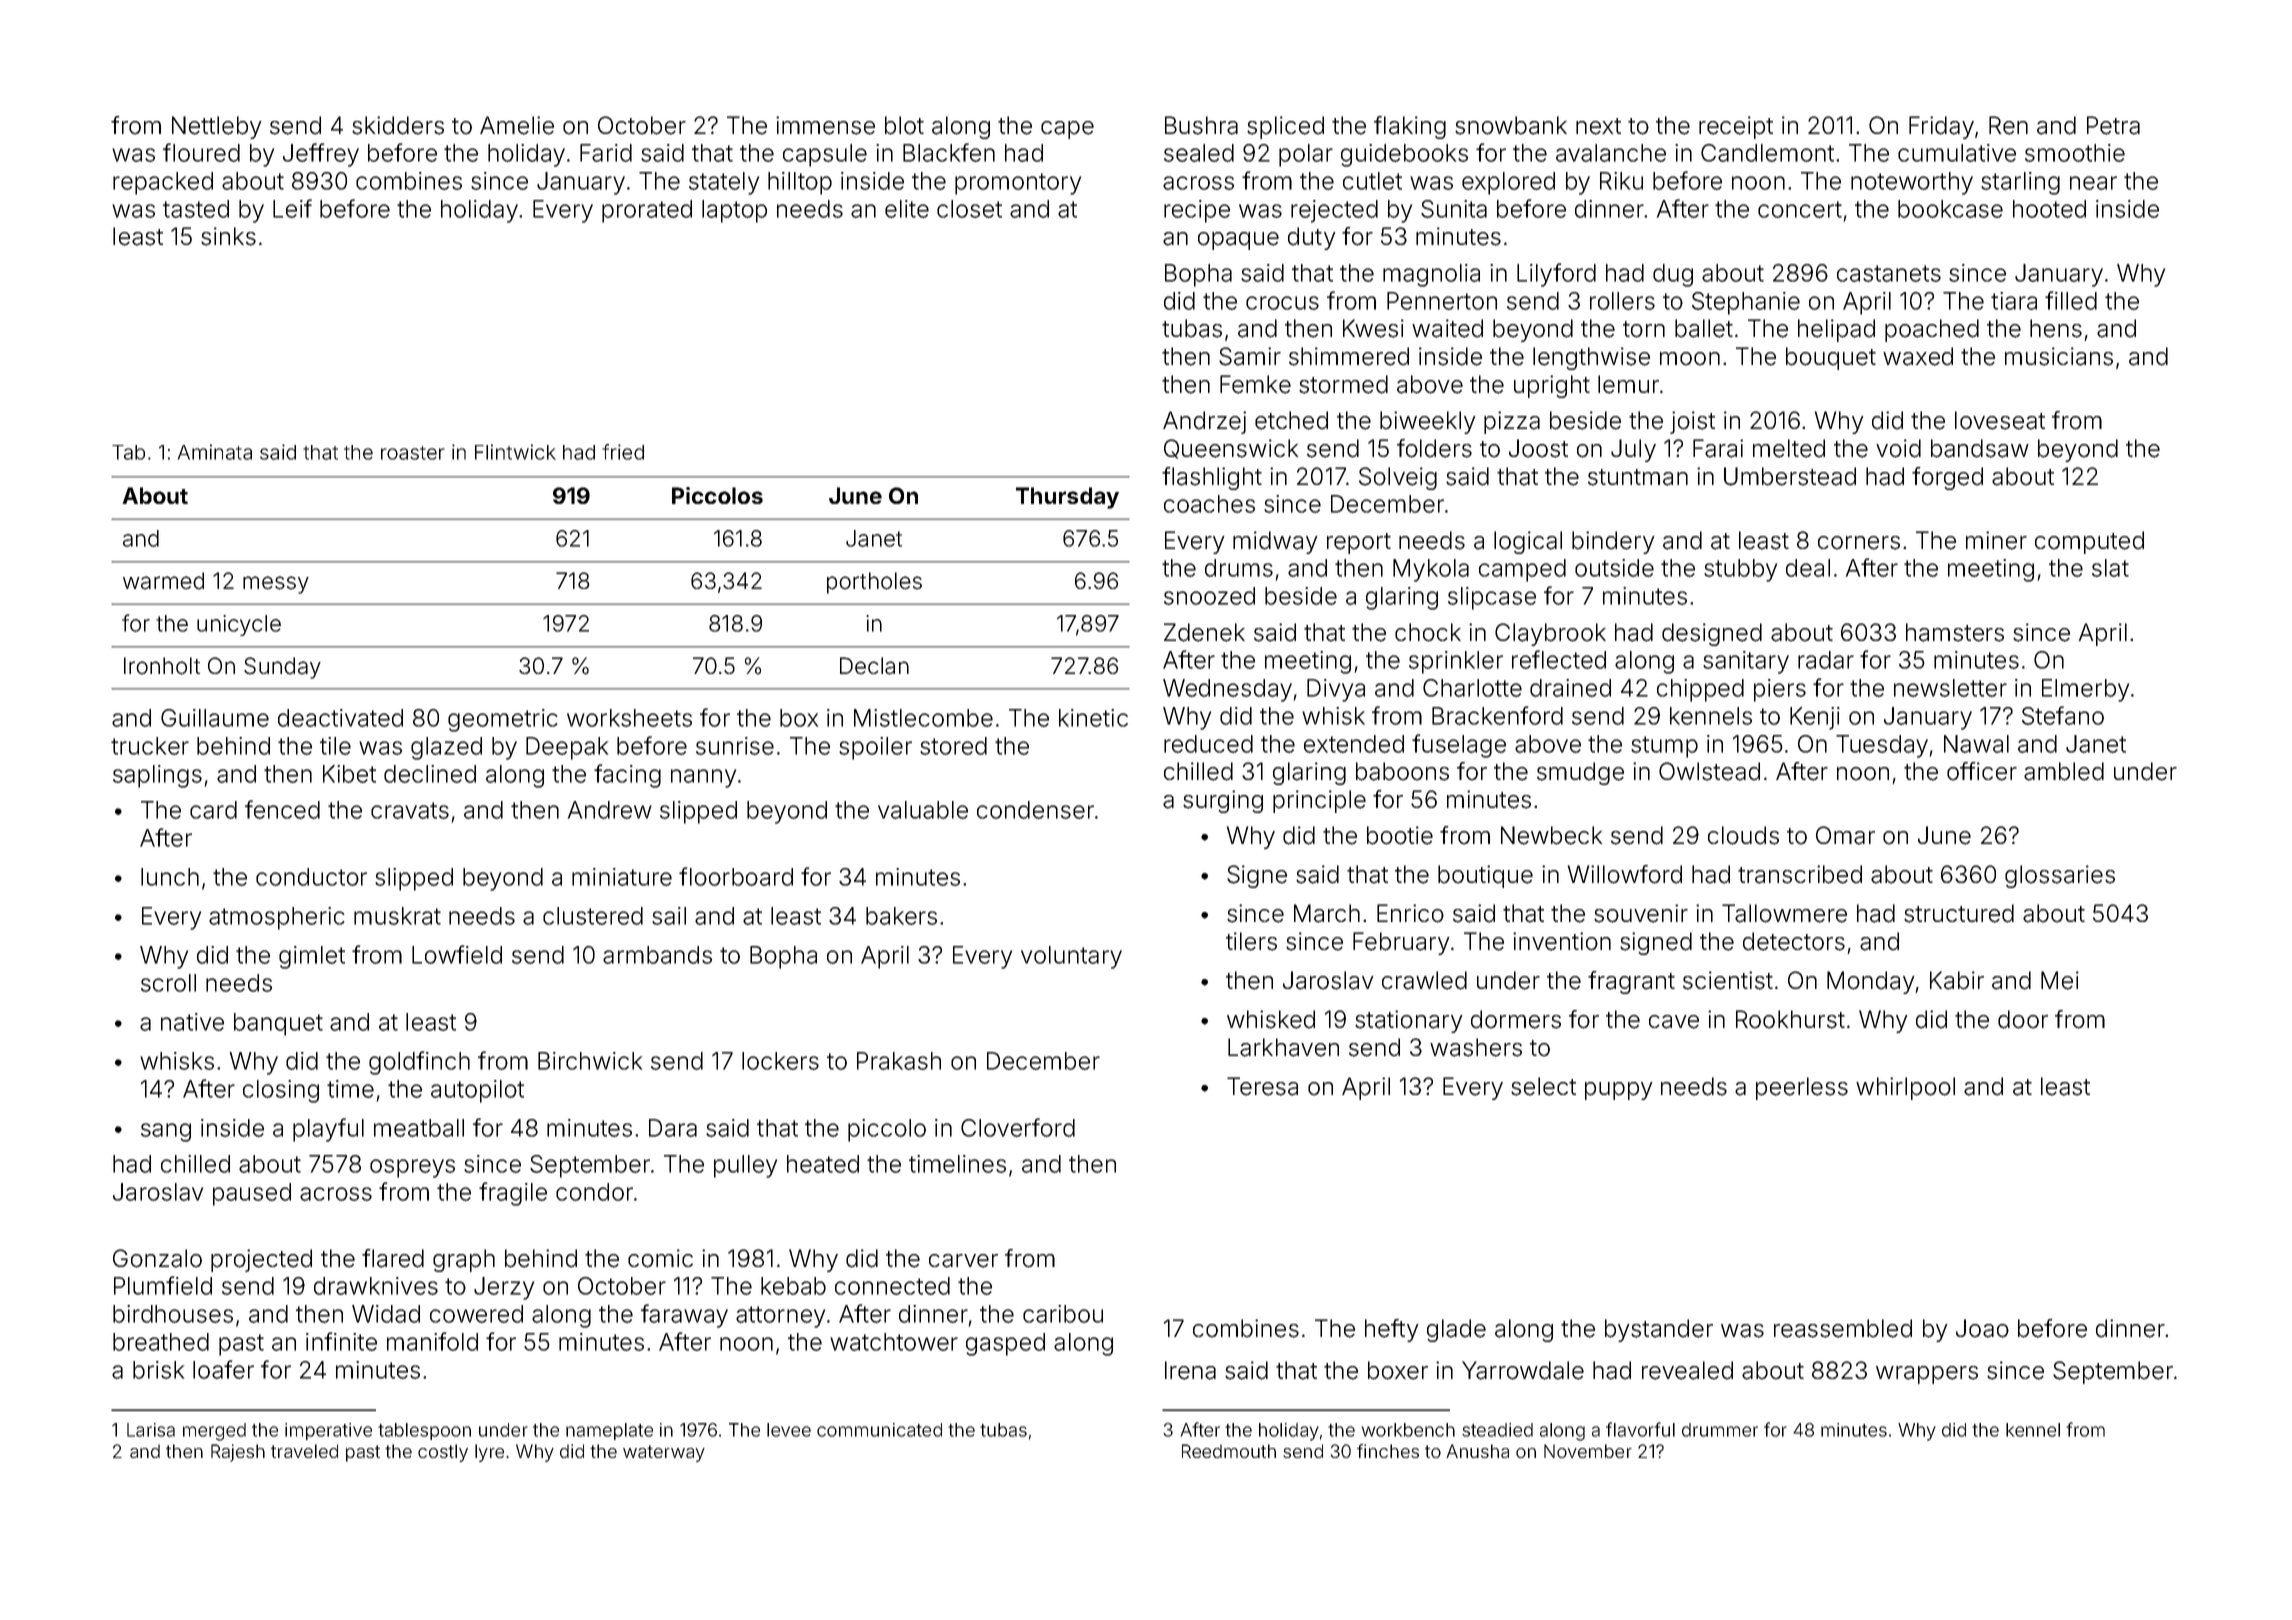 This screenshot has height=1620, width=2292. Describe the element at coordinates (1794, 941) in the screenshot. I see `detectors` at that location.
